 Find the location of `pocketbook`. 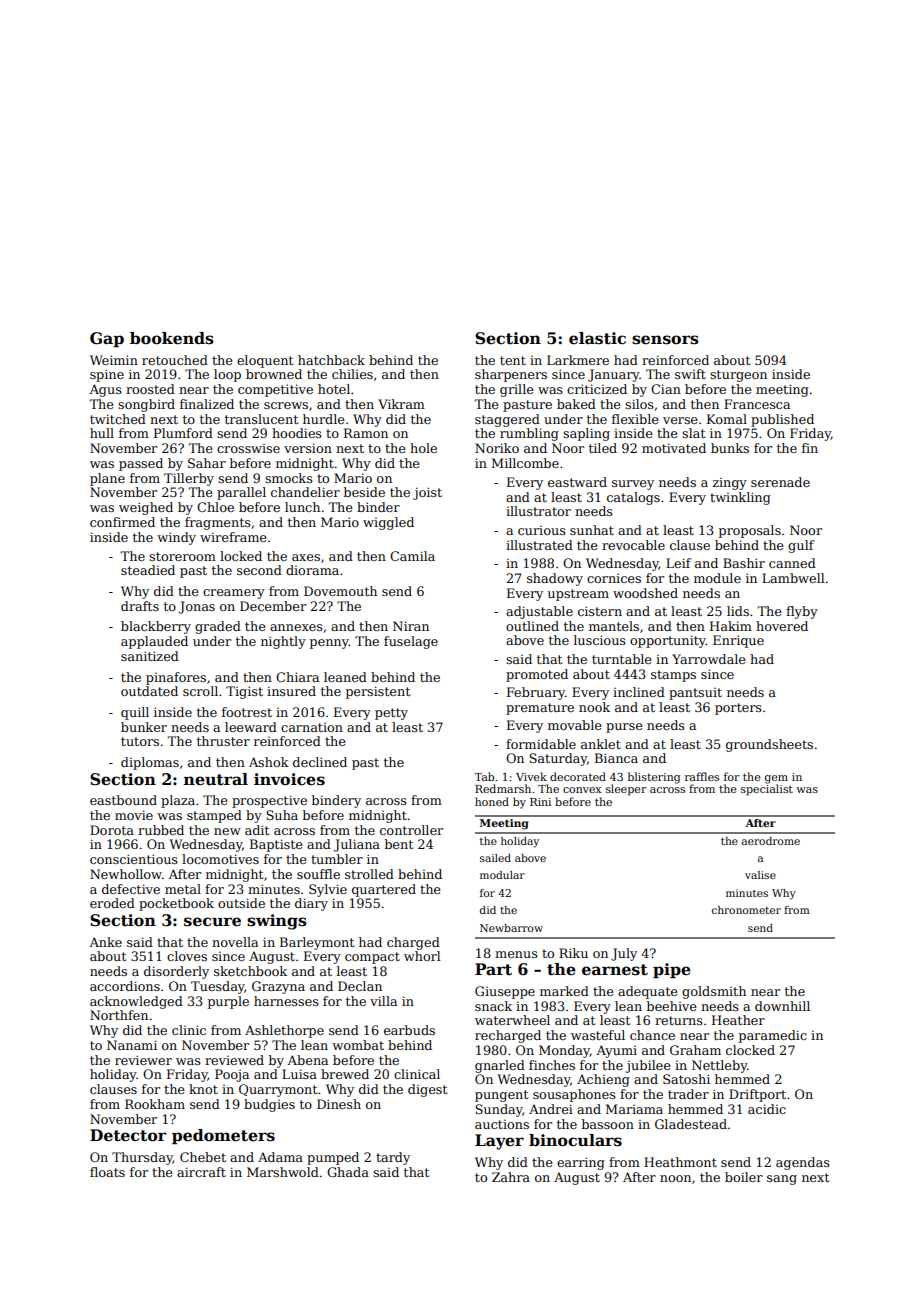

pocketbook is located at coordinates (176, 904).
